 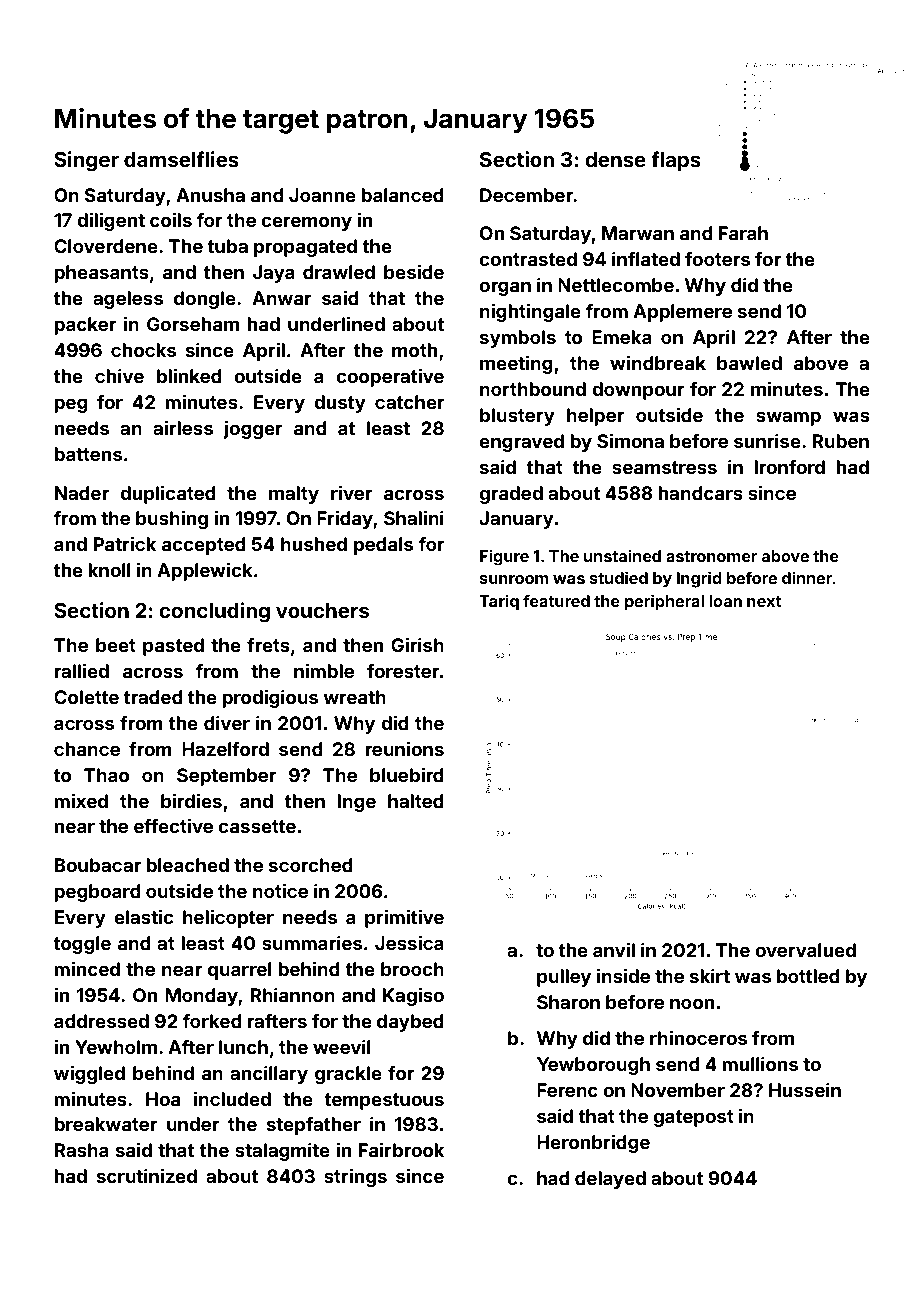 I want to click on astronomer, so click(x=711, y=556).
